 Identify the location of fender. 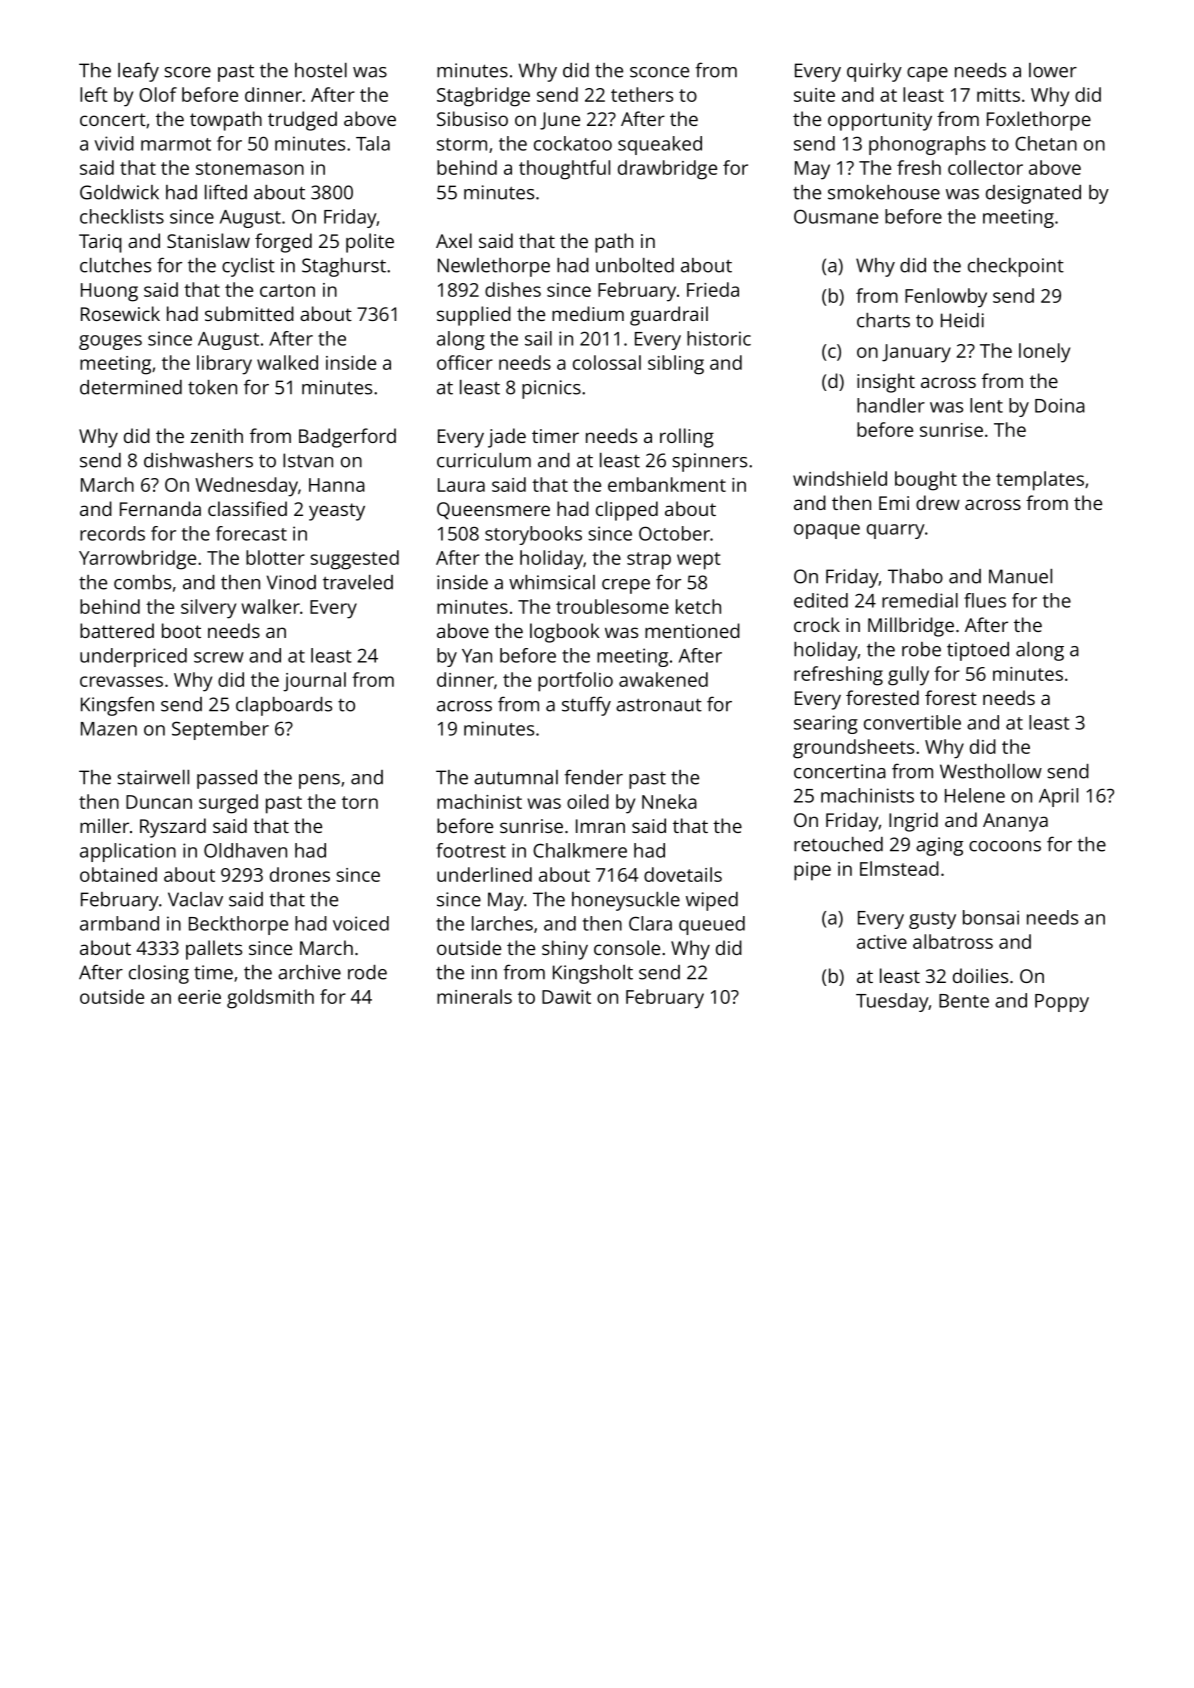
(593, 777).
